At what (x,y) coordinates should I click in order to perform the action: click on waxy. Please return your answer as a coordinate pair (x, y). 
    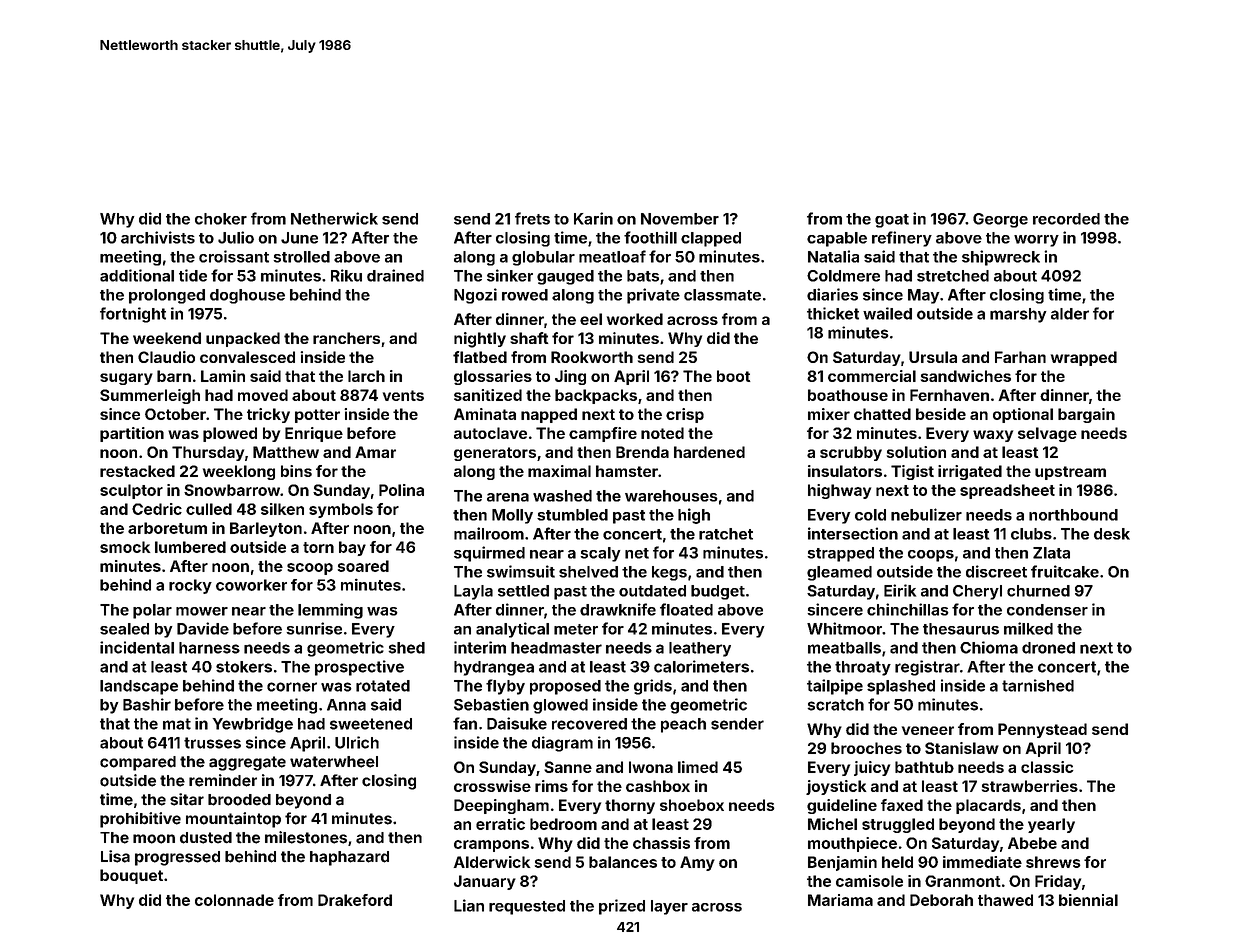
    Looking at the image, I should click on (993, 436).
